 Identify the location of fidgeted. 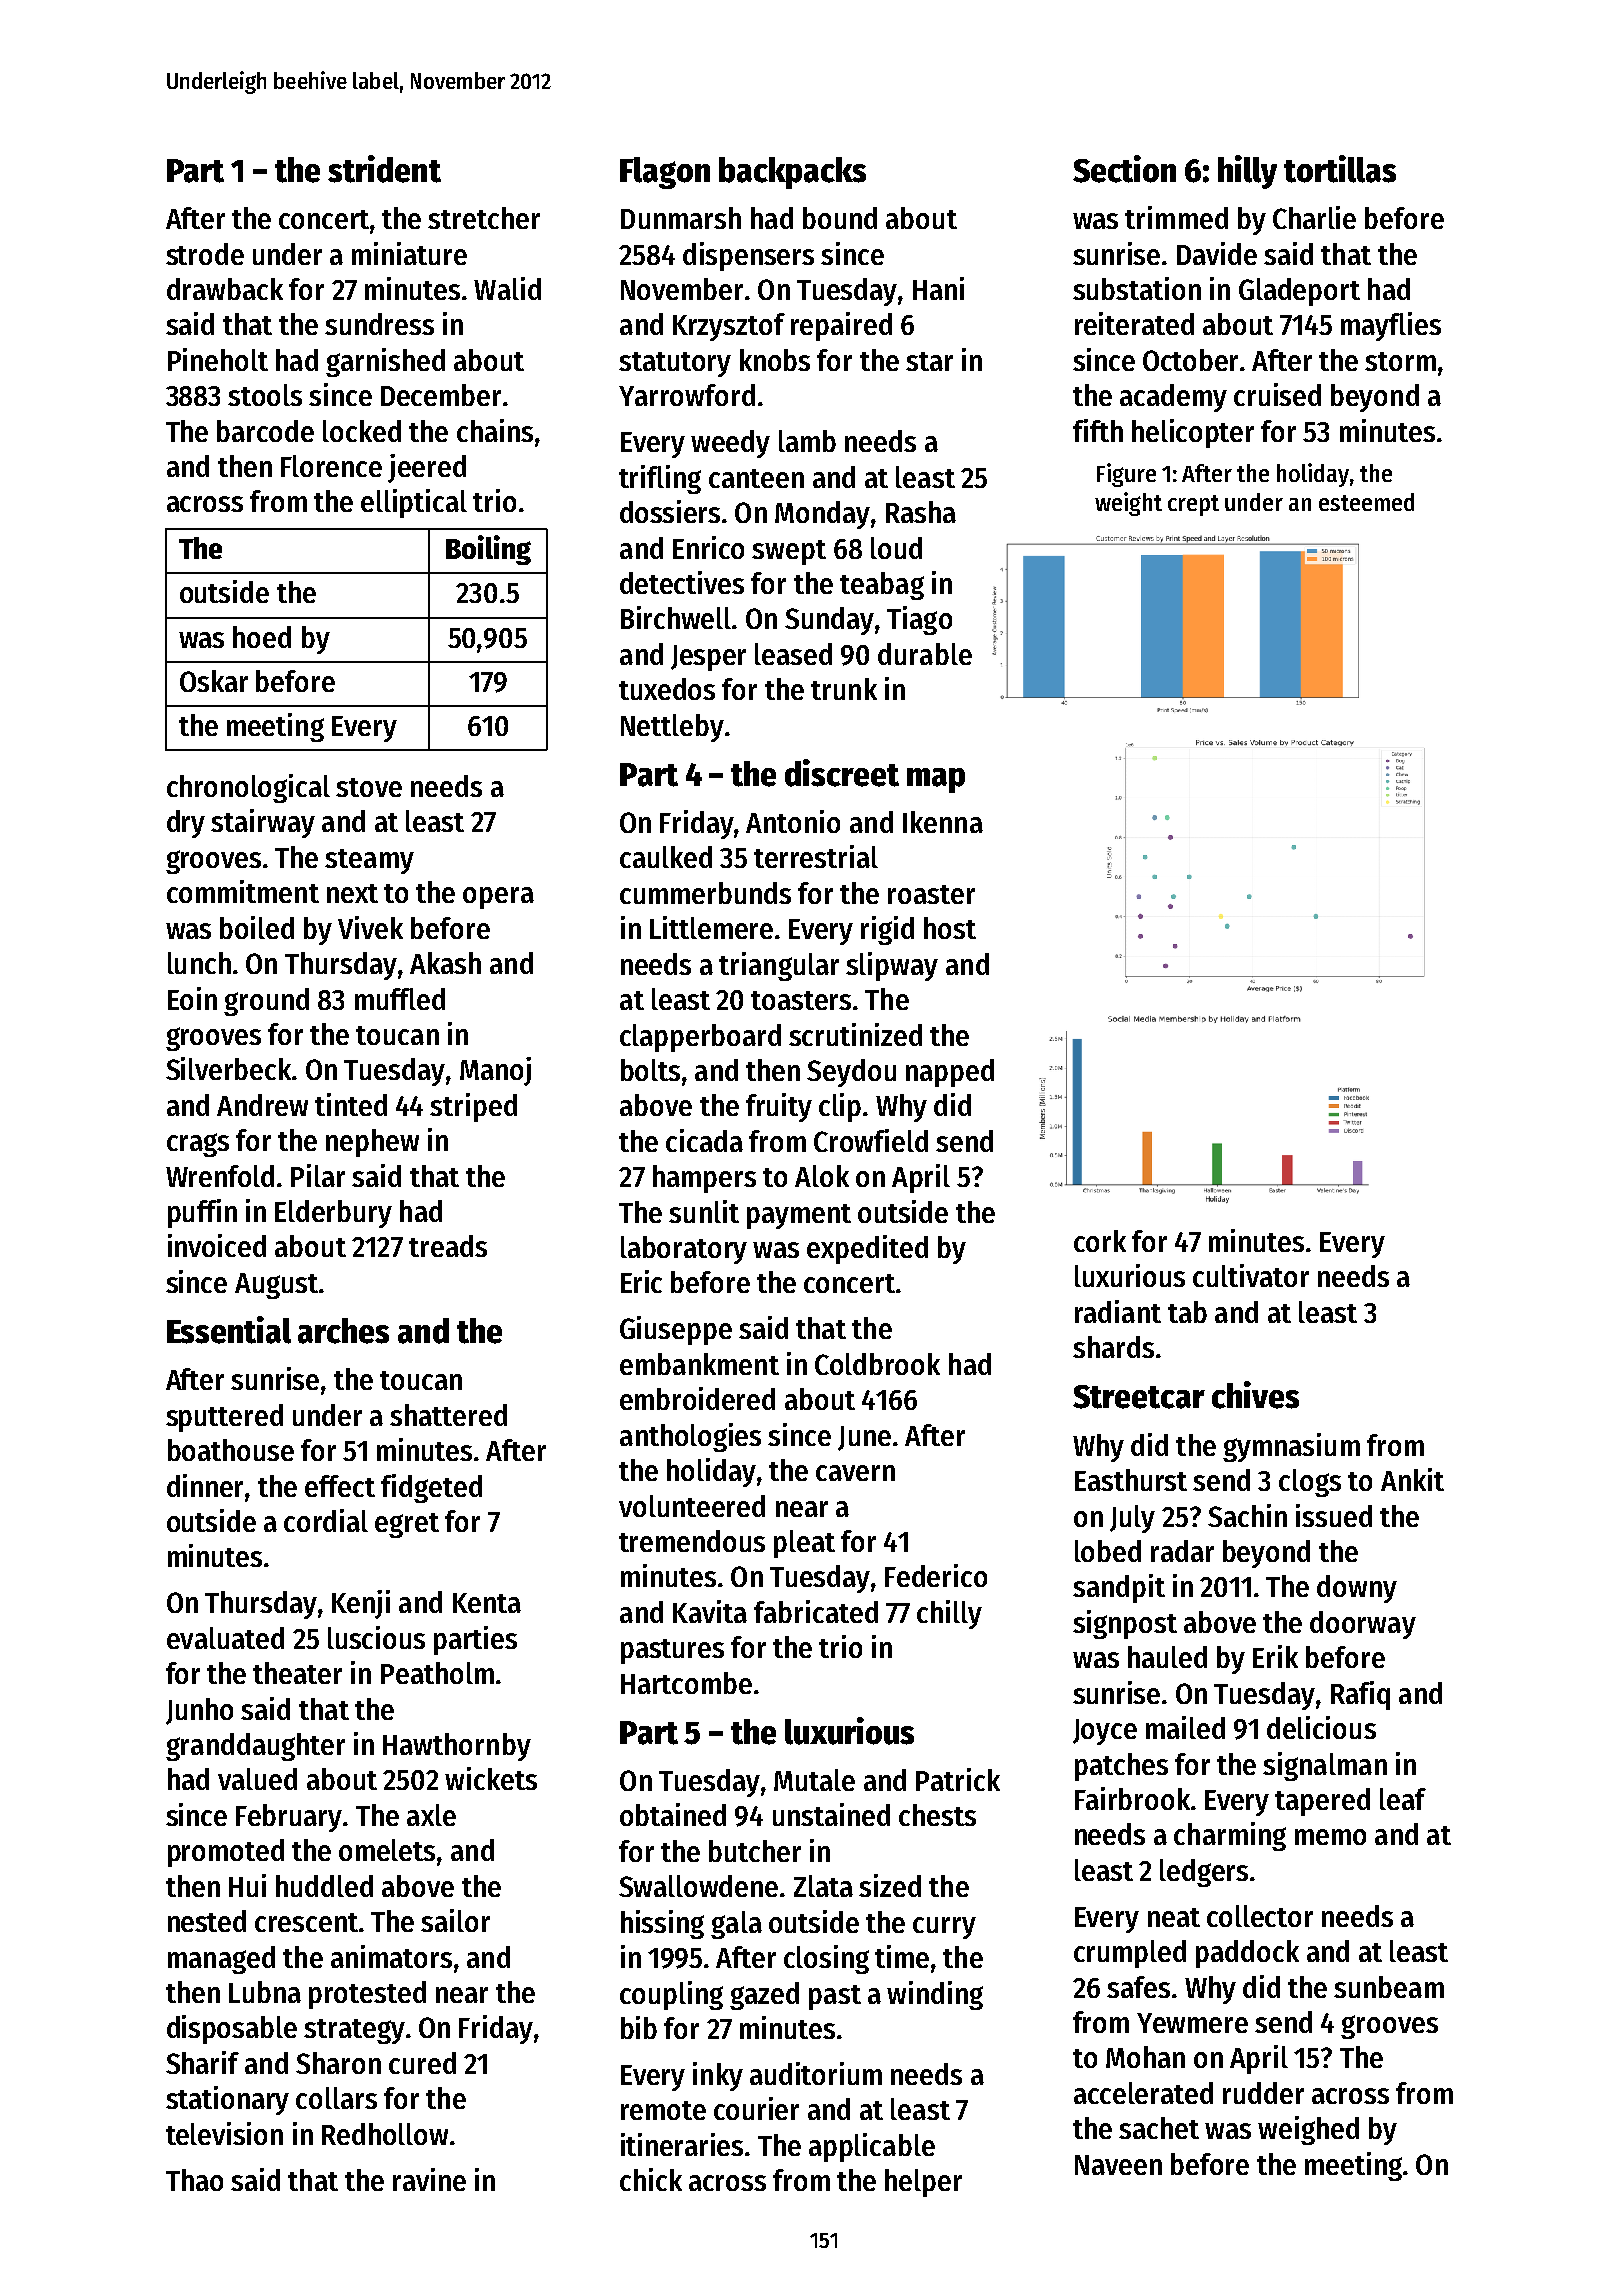
(431, 1488).
